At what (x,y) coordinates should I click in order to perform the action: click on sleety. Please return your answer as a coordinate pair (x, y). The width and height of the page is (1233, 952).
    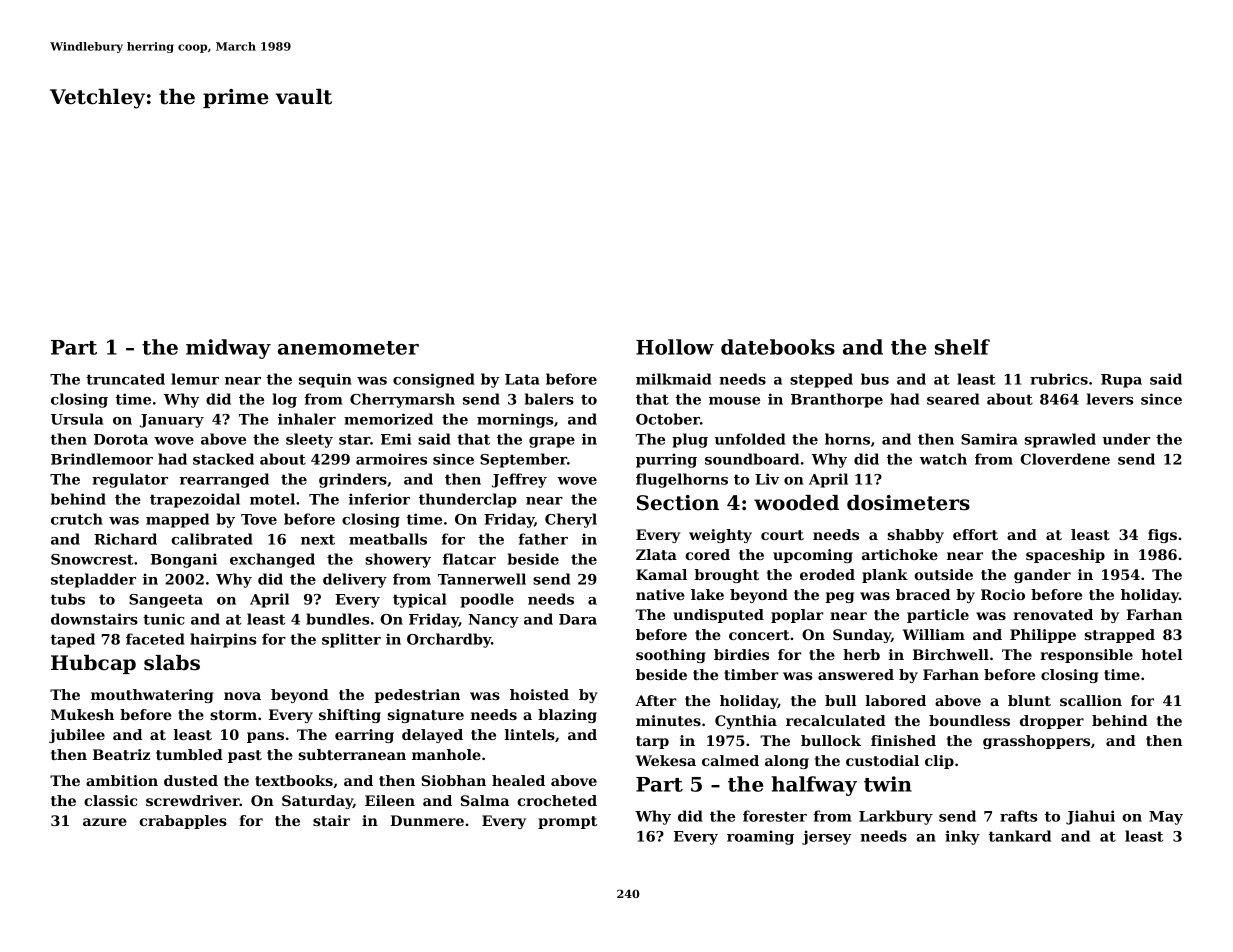
    Looking at the image, I should click on (309, 440).
